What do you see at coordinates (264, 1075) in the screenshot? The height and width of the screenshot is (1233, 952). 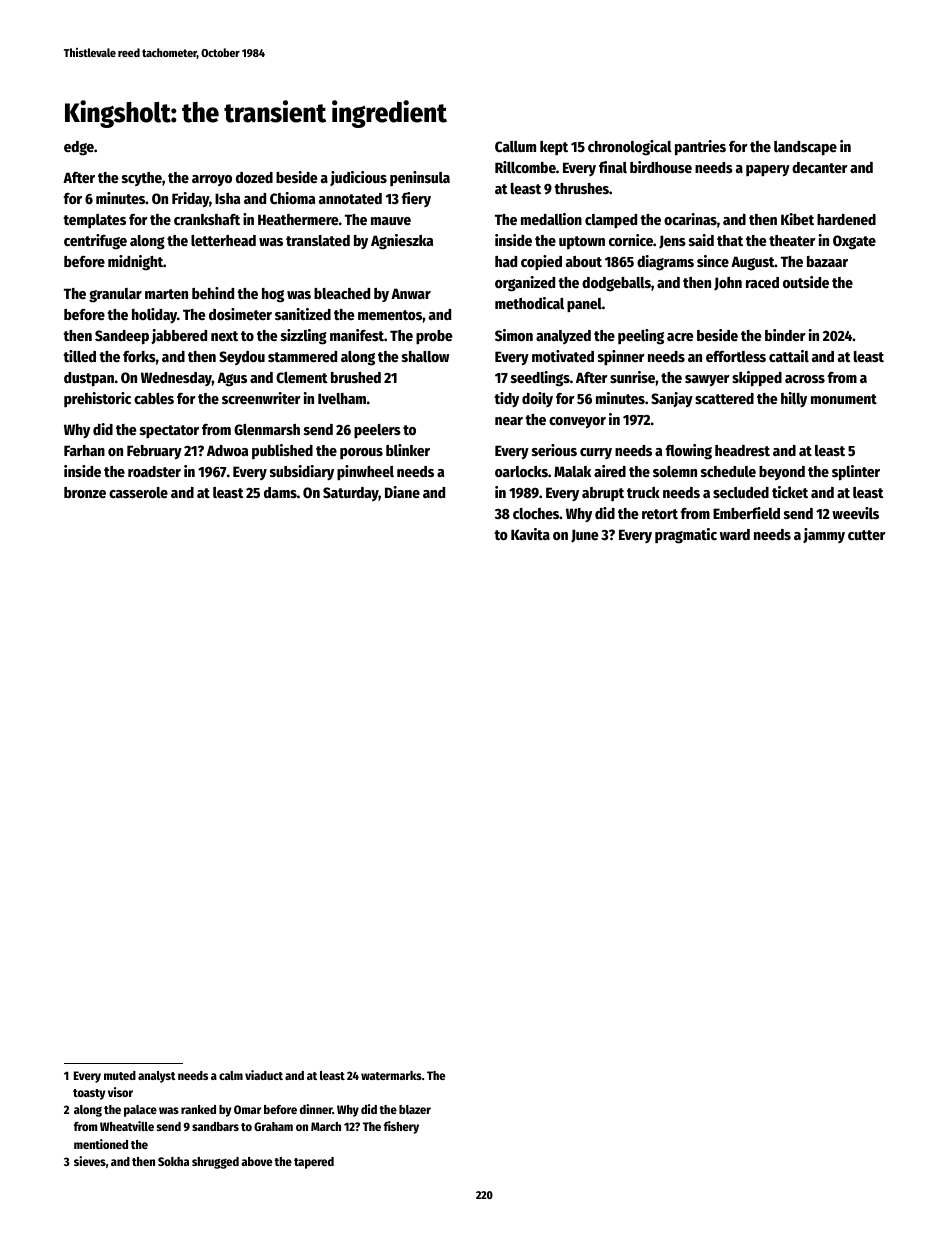 I see `viaduct` at bounding box center [264, 1075].
